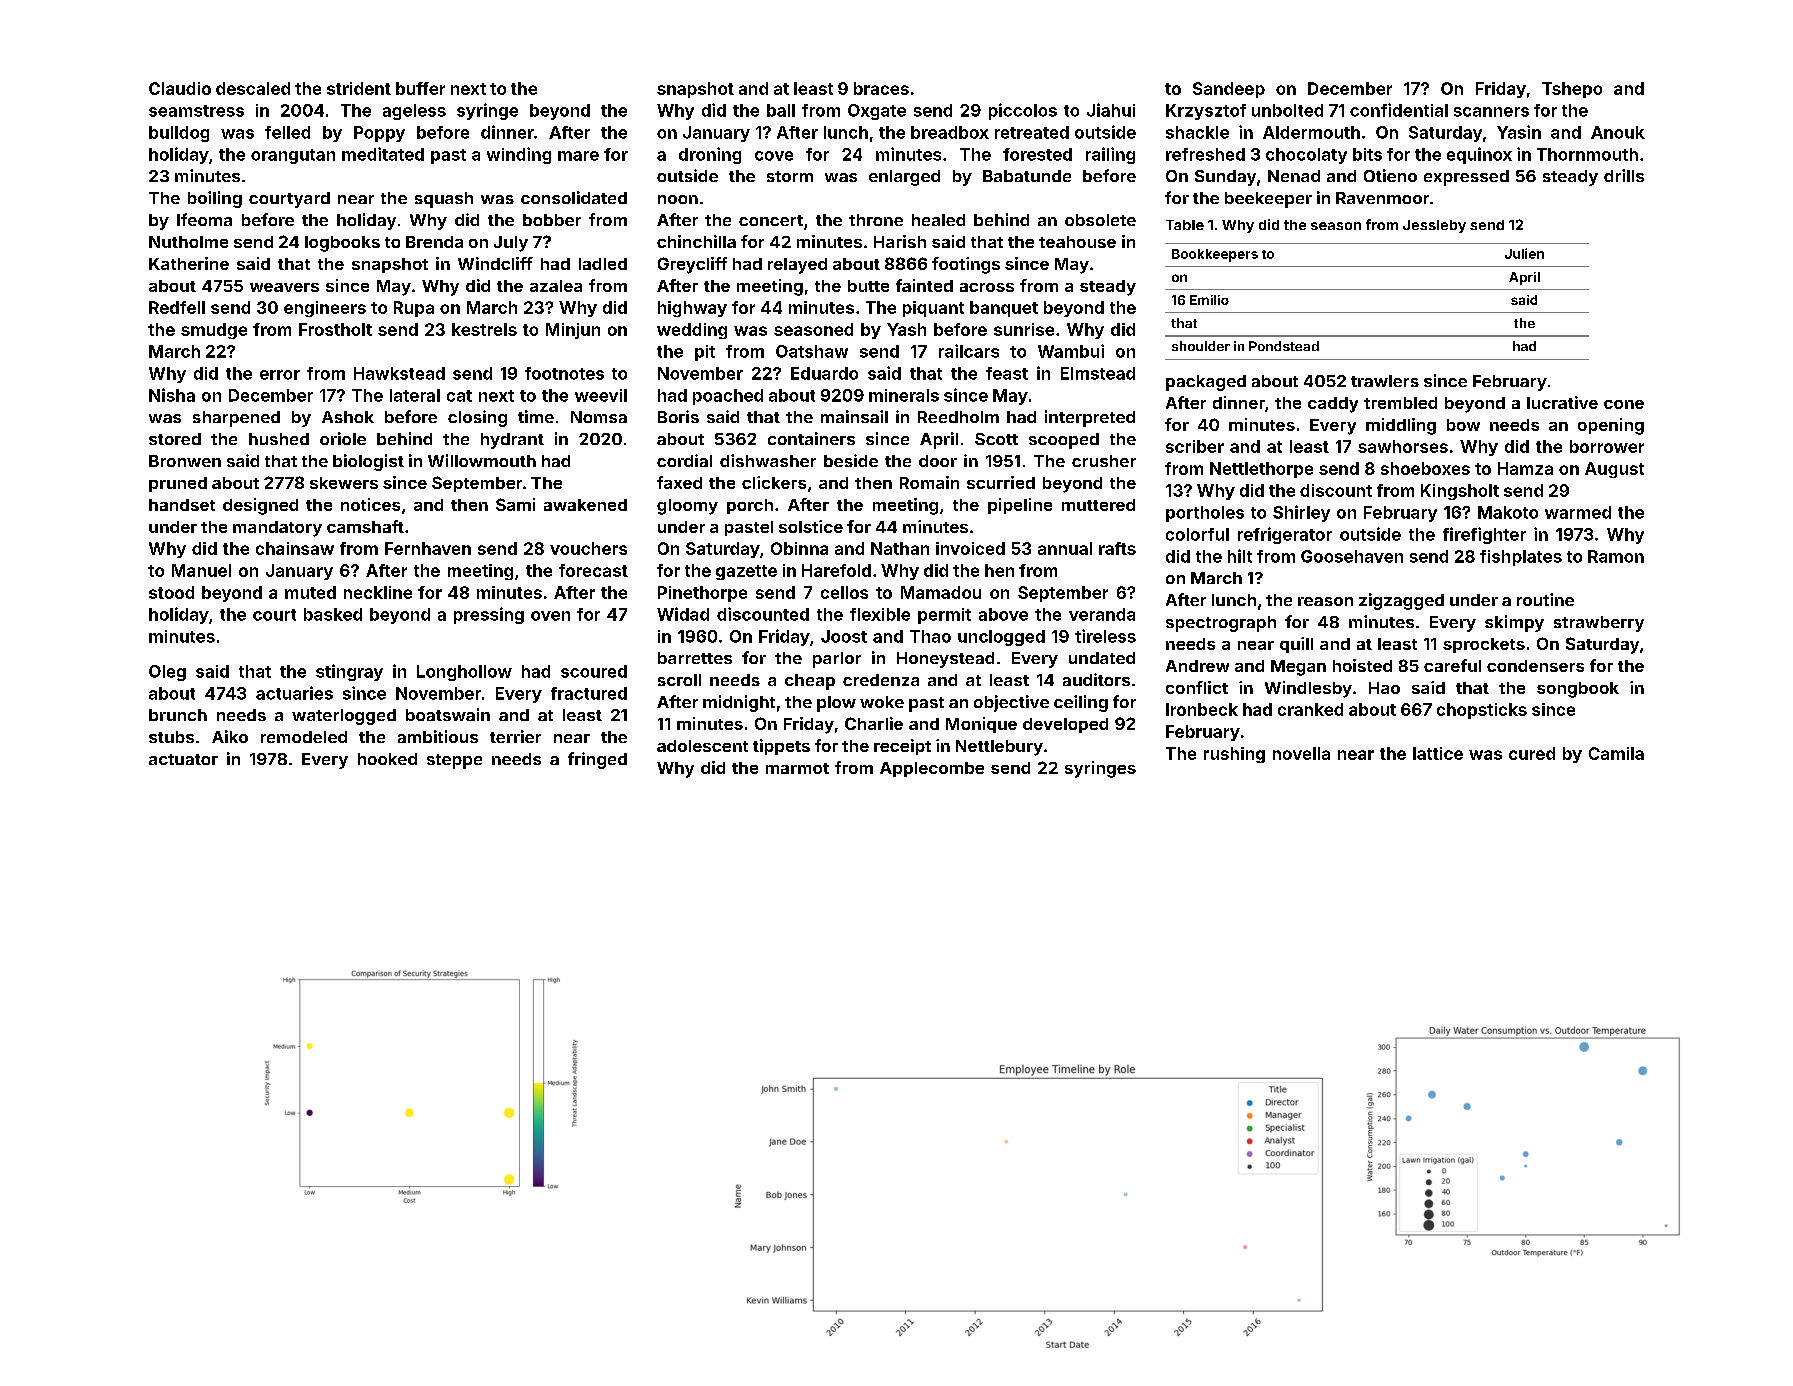 The image size is (1793, 1386). What do you see at coordinates (774, 156) in the screenshot?
I see `cove` at bounding box center [774, 156].
